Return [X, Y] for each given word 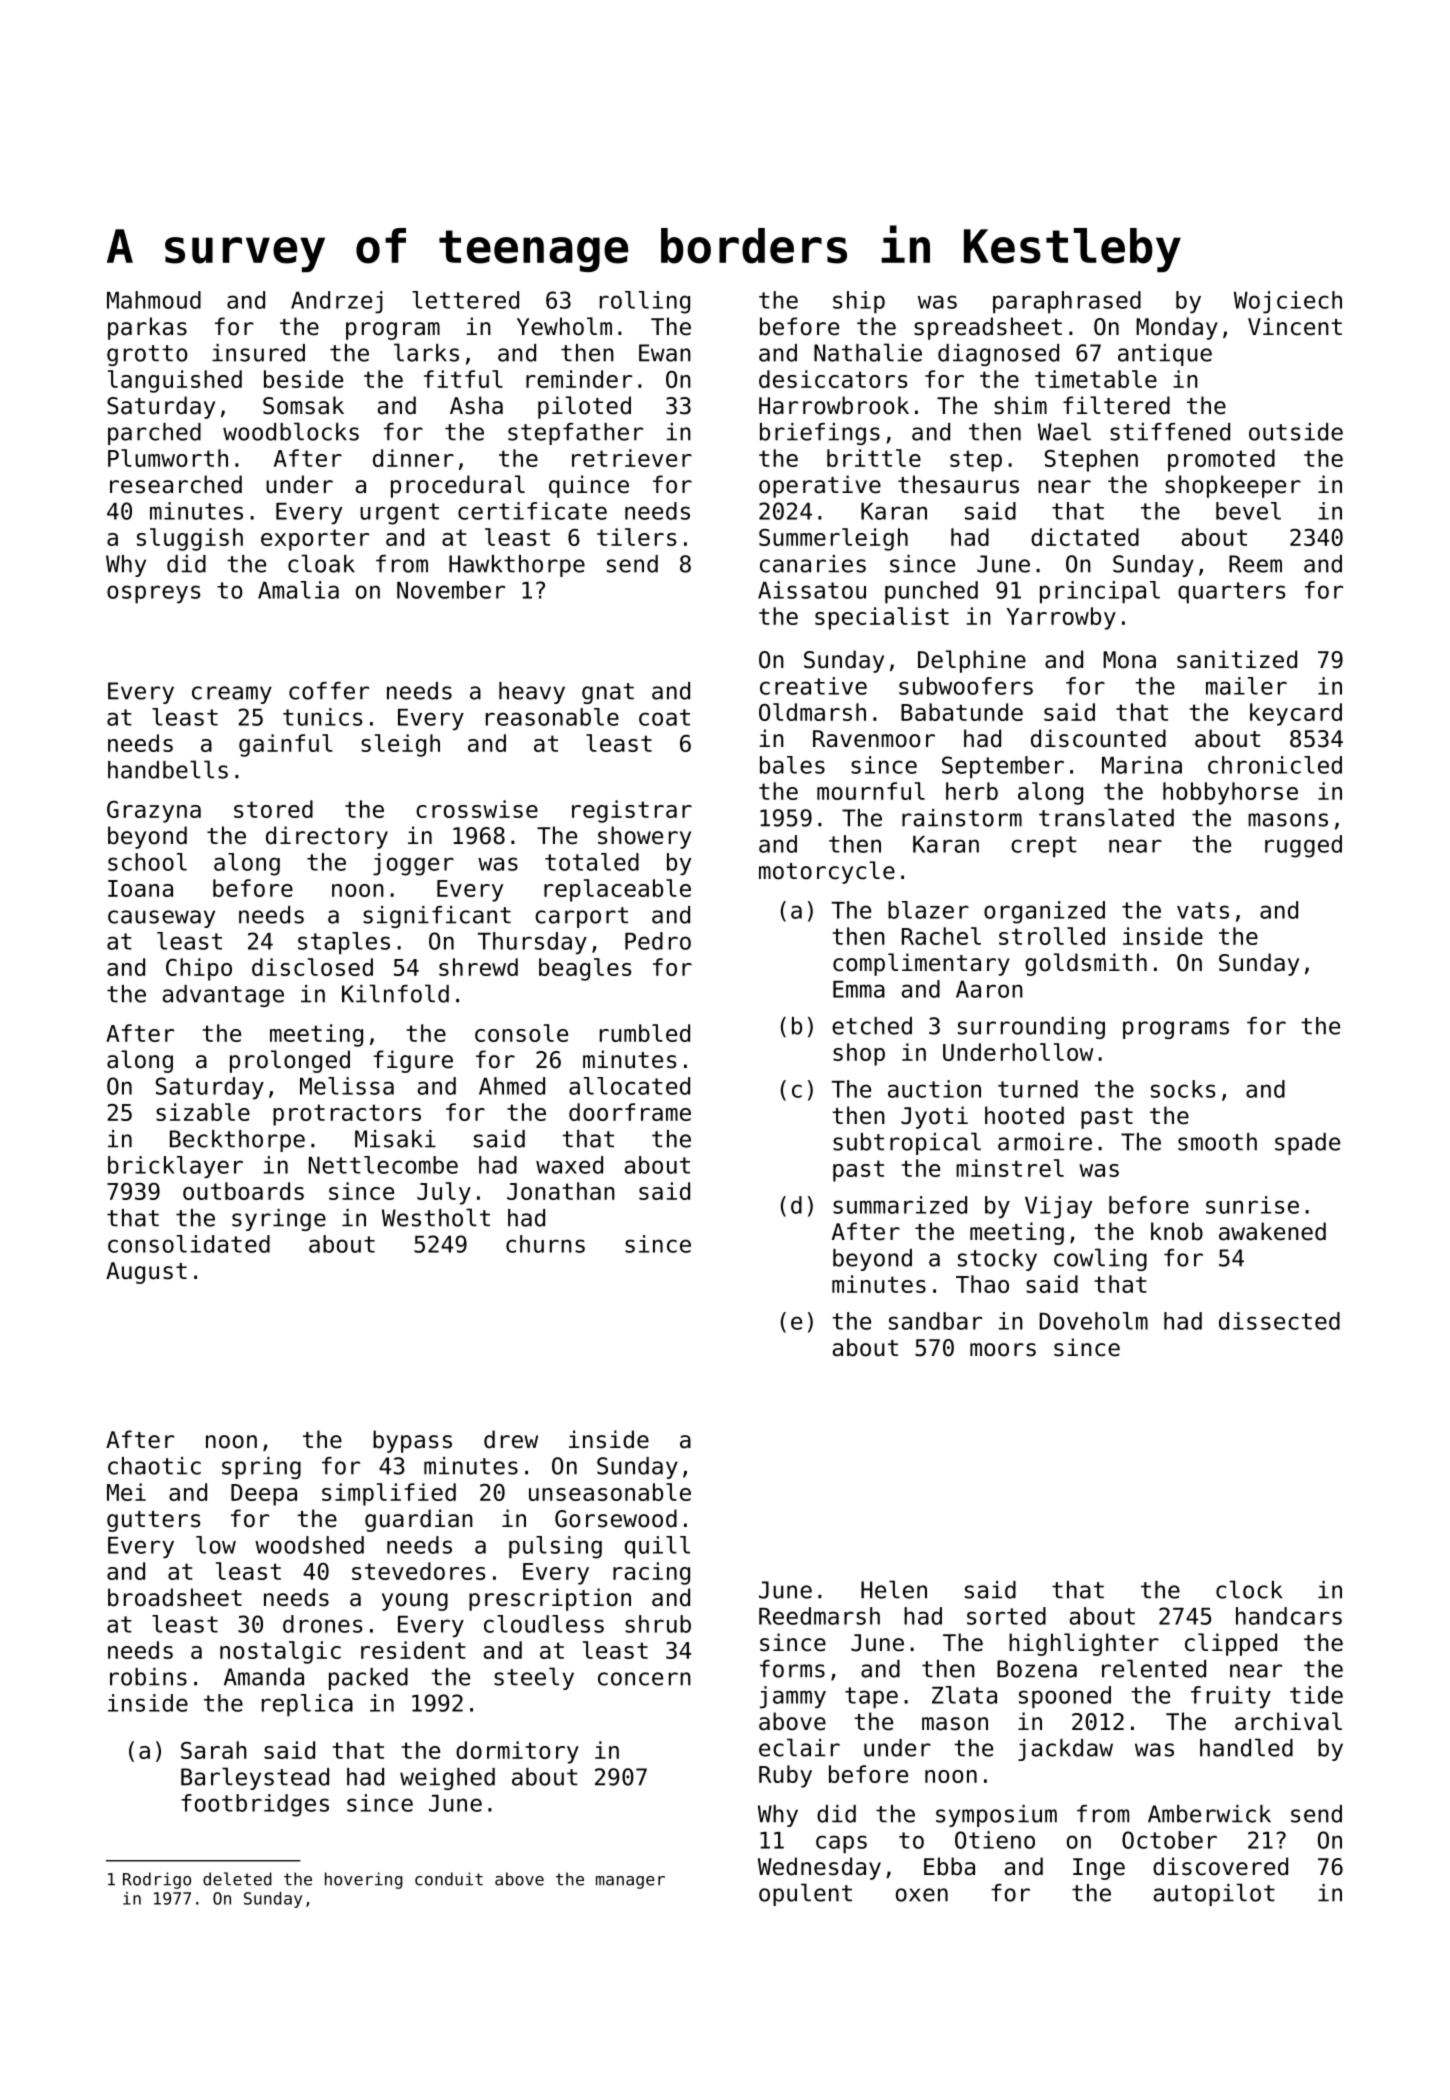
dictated [1085, 537]
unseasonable [610, 1492]
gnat [608, 693]
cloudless [544, 1624]
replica [307, 1705]
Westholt [436, 1217]
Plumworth [168, 458]
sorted [1006, 1616]
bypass [412, 1441]
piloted [584, 407]
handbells [168, 769]
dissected [1279, 1321]
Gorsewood [616, 1518]
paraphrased [1067, 302]
